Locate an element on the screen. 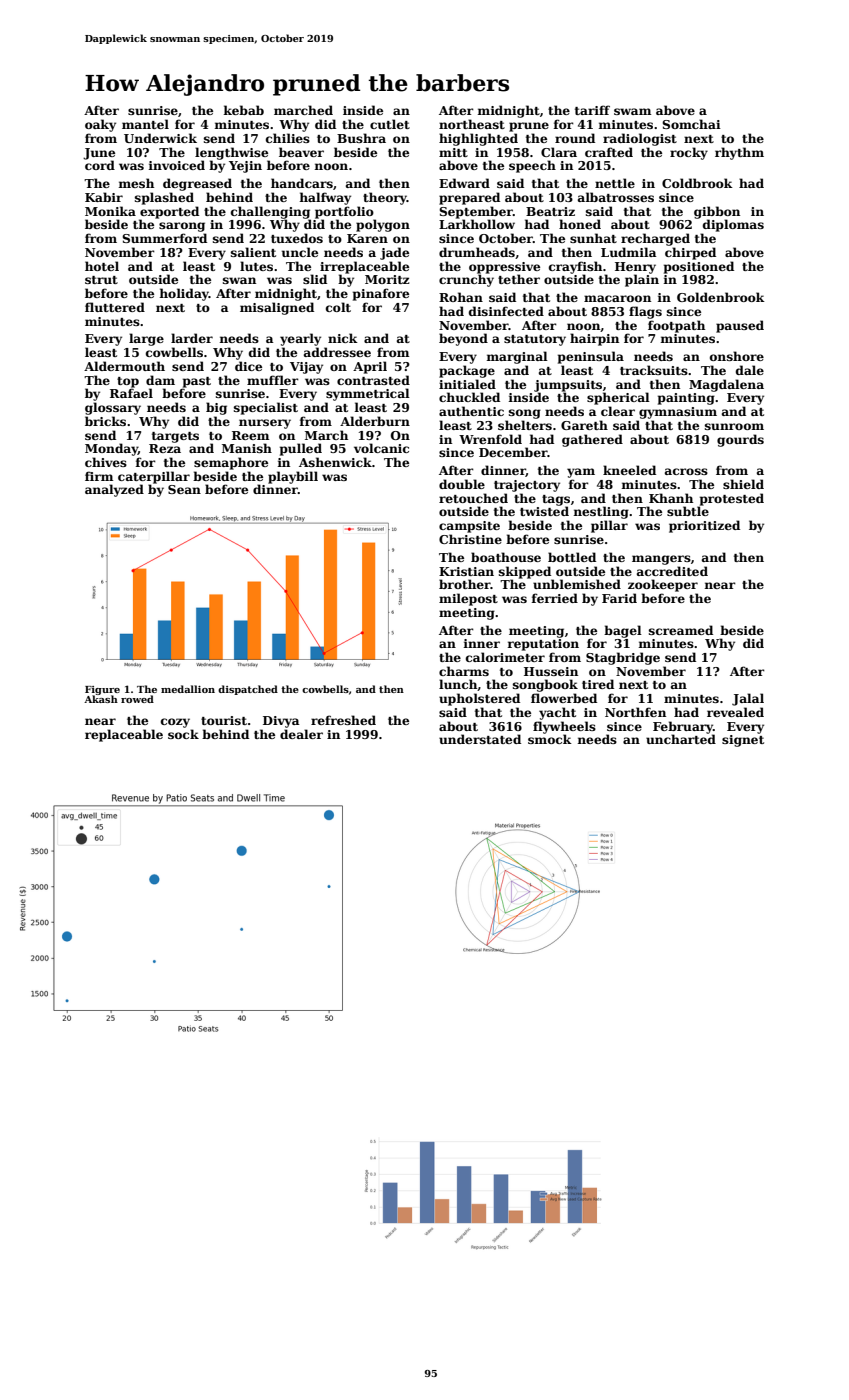 Image resolution: width=849 pixels, height=1400 pixels. round is located at coordinates (575, 138).
